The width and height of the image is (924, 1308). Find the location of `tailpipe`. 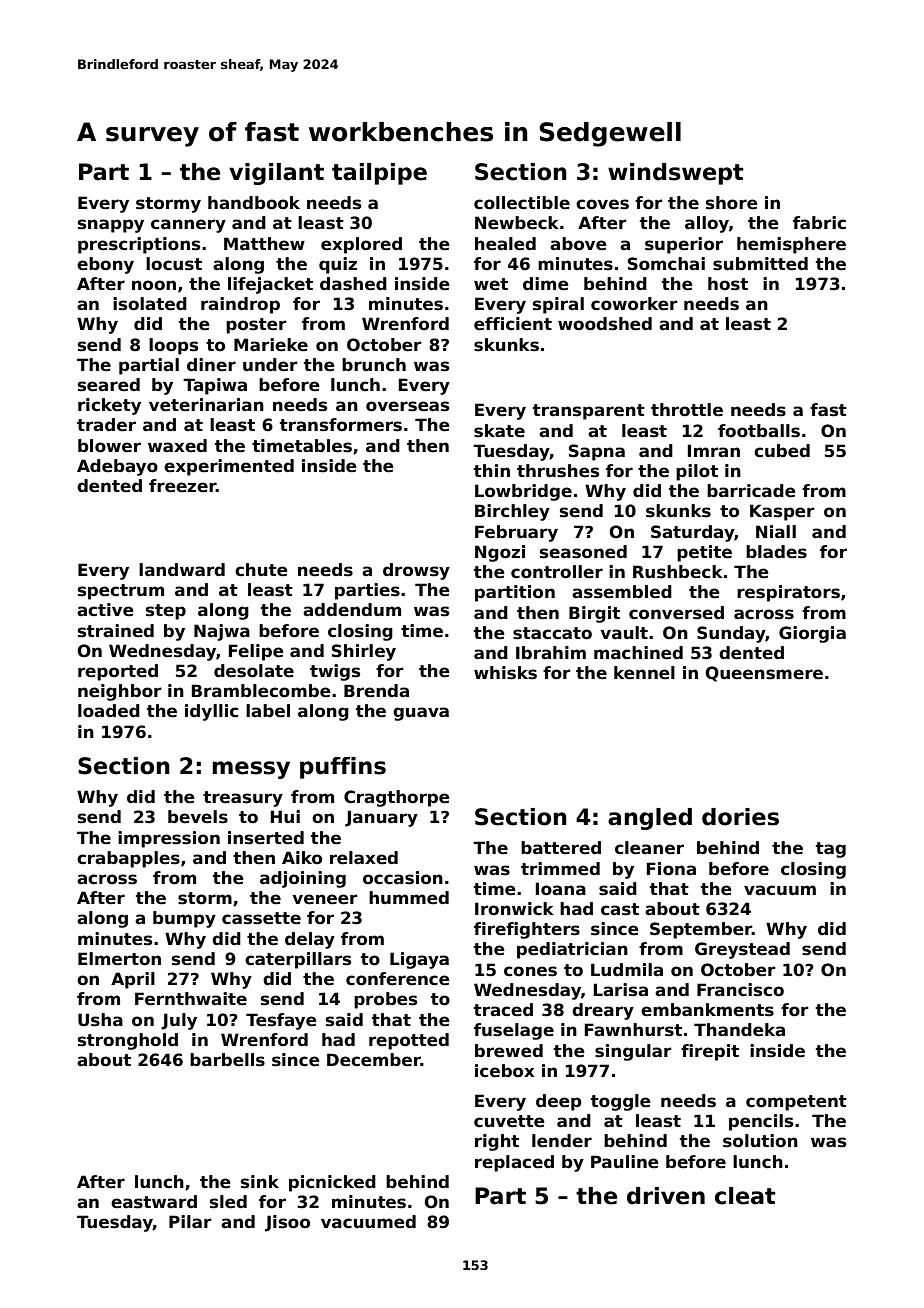

tailpipe is located at coordinates (379, 174).
